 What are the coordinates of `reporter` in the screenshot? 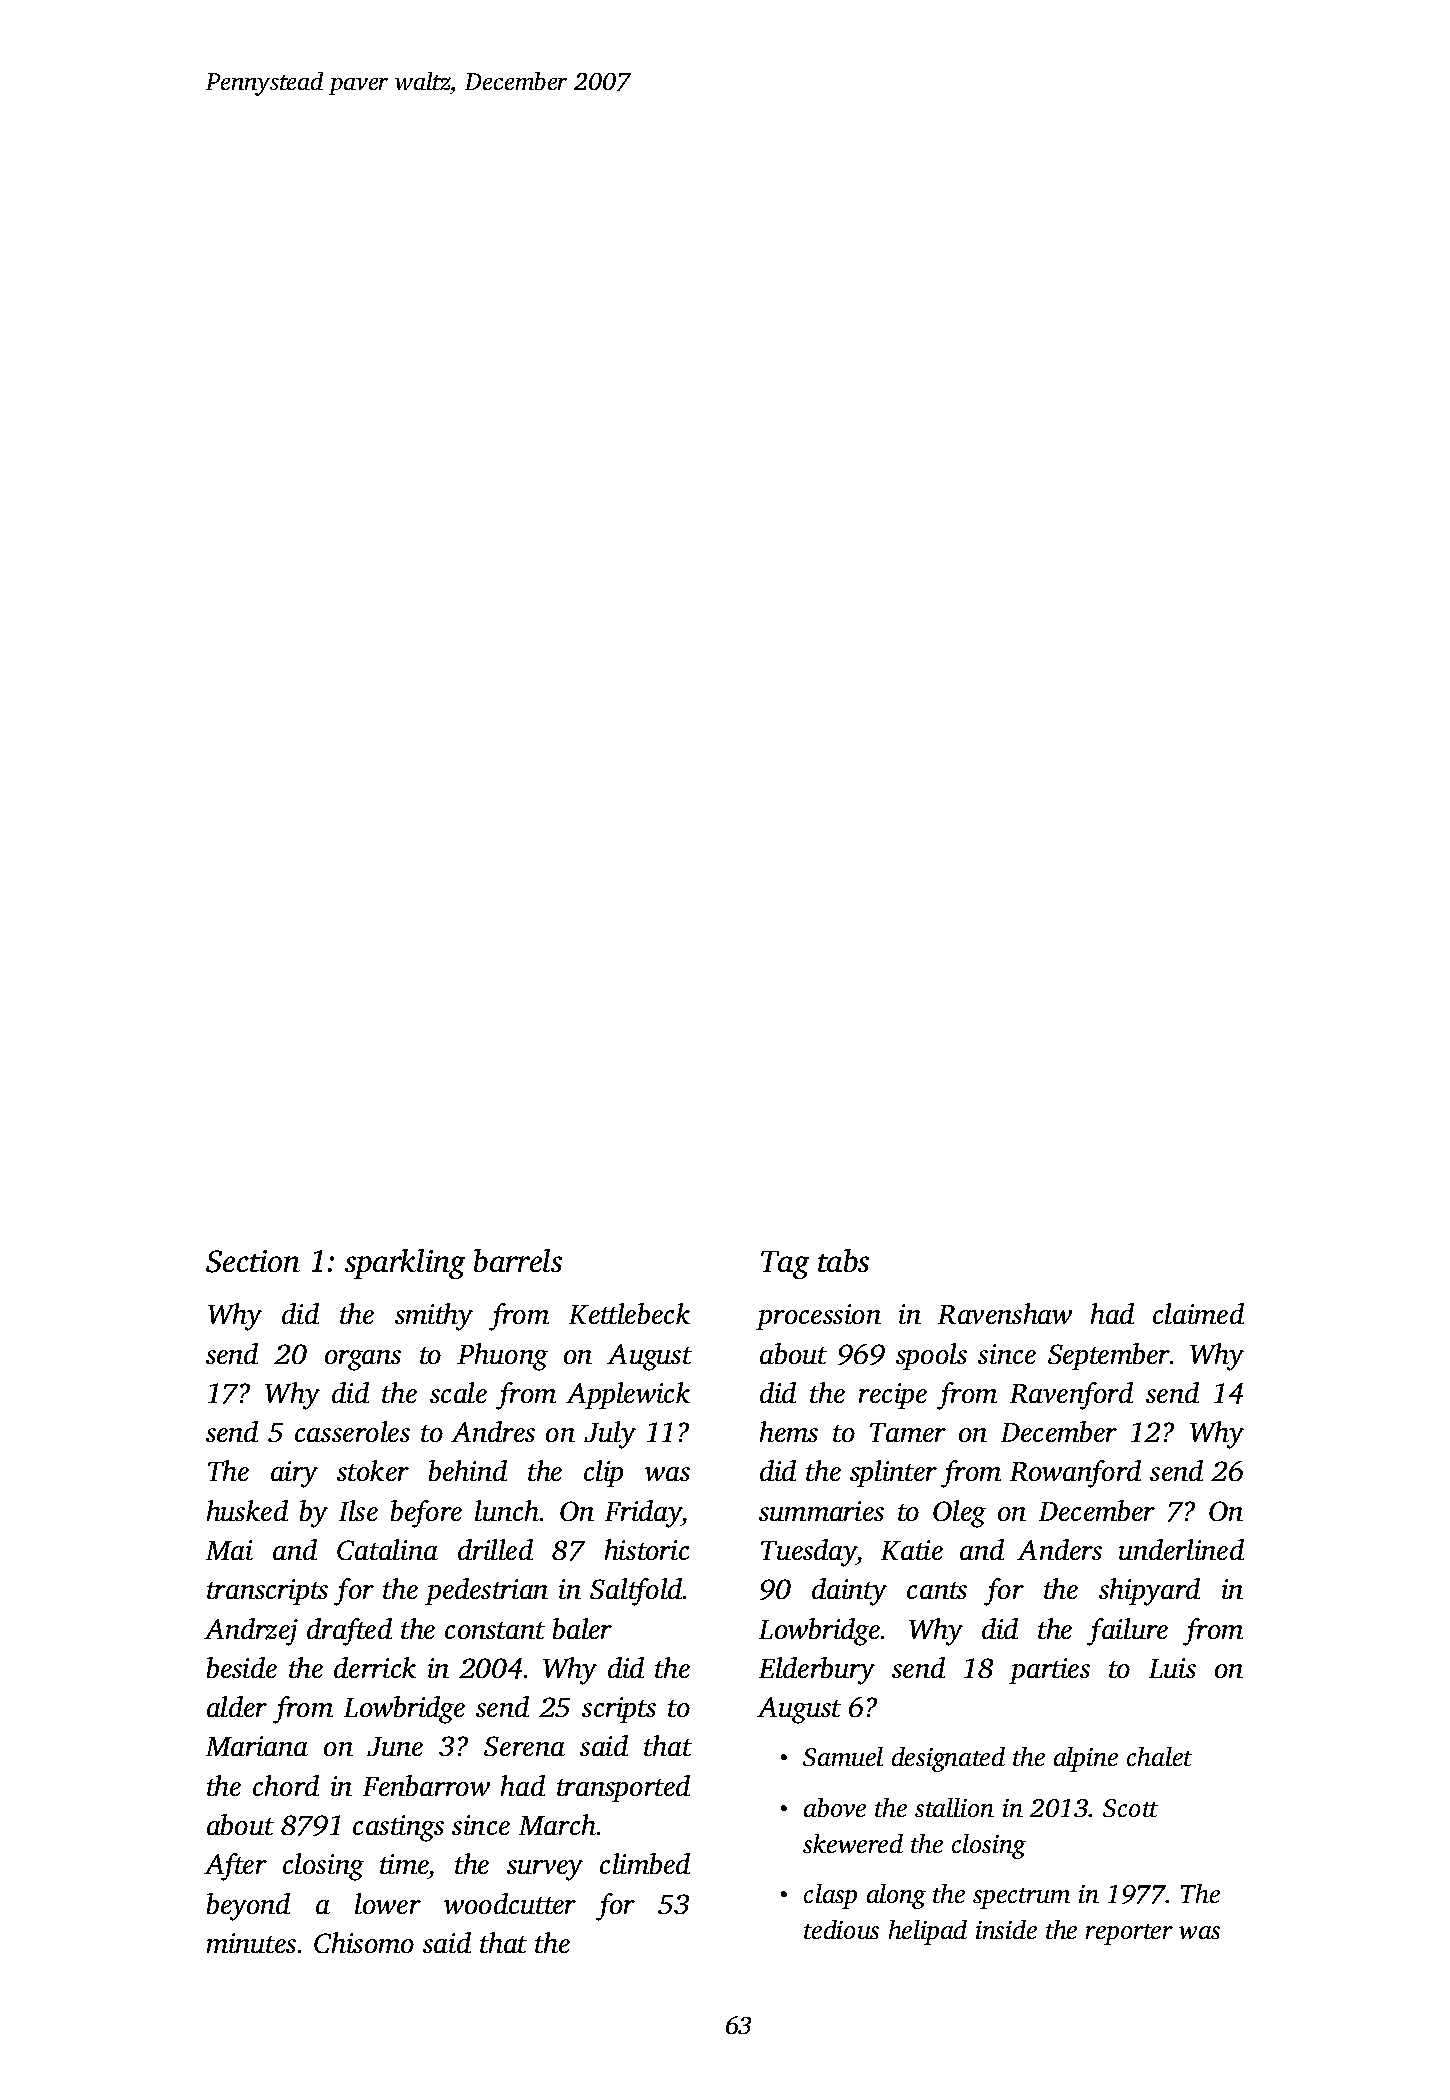 It's located at (1129, 1934).
